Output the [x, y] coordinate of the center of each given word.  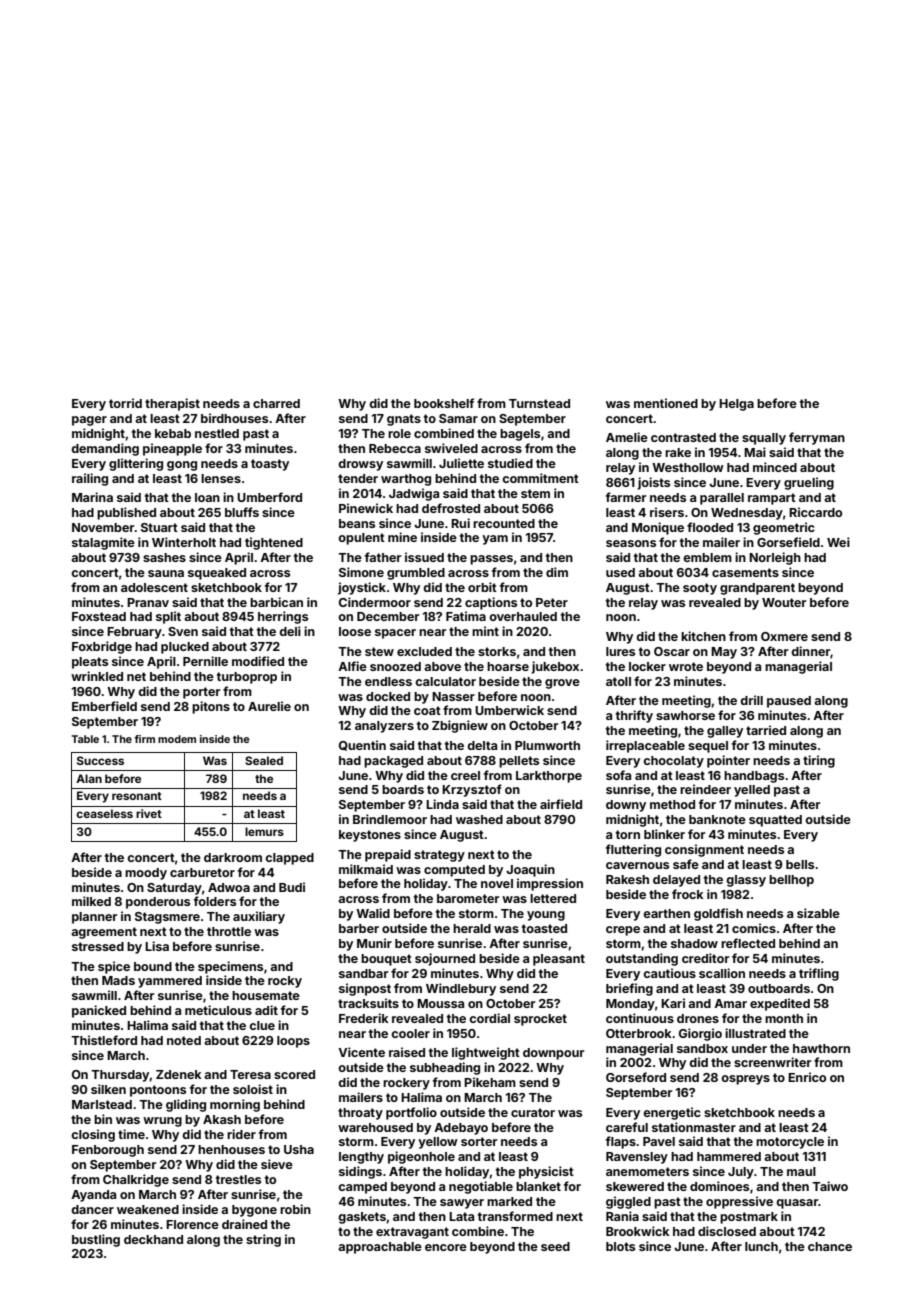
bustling [96, 1240]
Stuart [159, 527]
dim [557, 572]
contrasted [683, 437]
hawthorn [821, 1048]
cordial [489, 1018]
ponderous [158, 903]
